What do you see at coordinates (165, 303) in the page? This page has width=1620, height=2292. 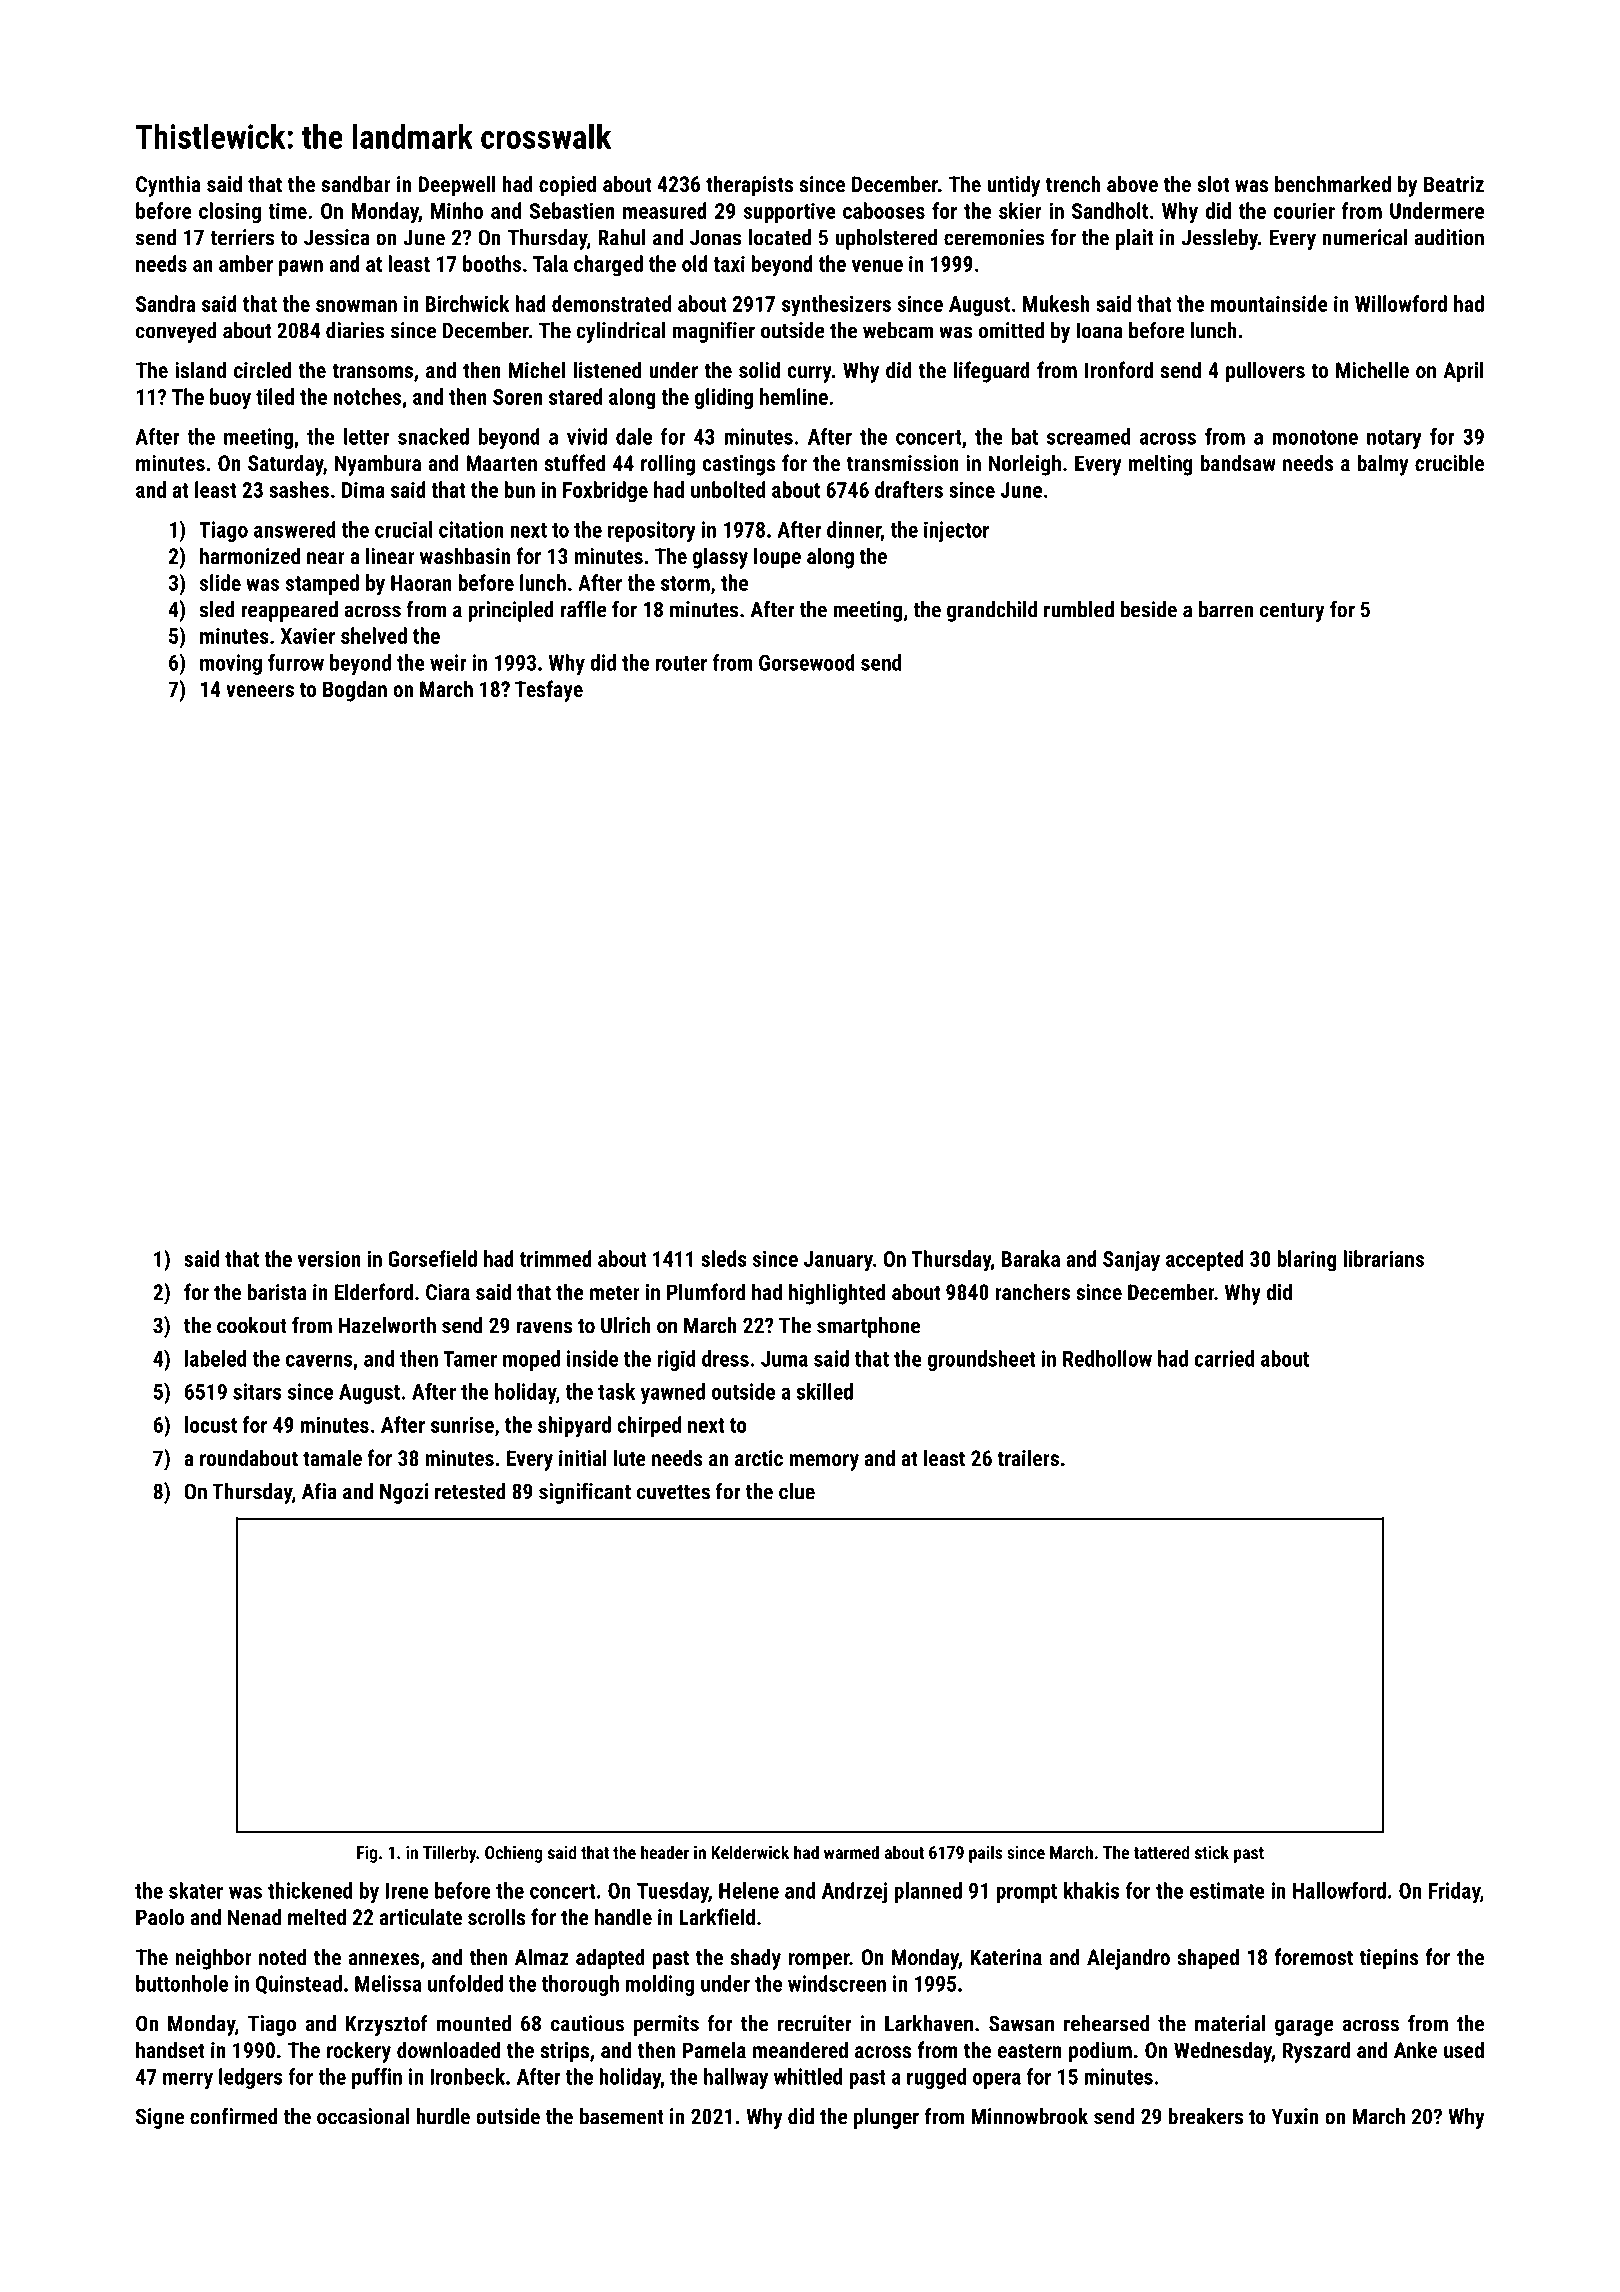 I see `Sandra` at bounding box center [165, 303].
